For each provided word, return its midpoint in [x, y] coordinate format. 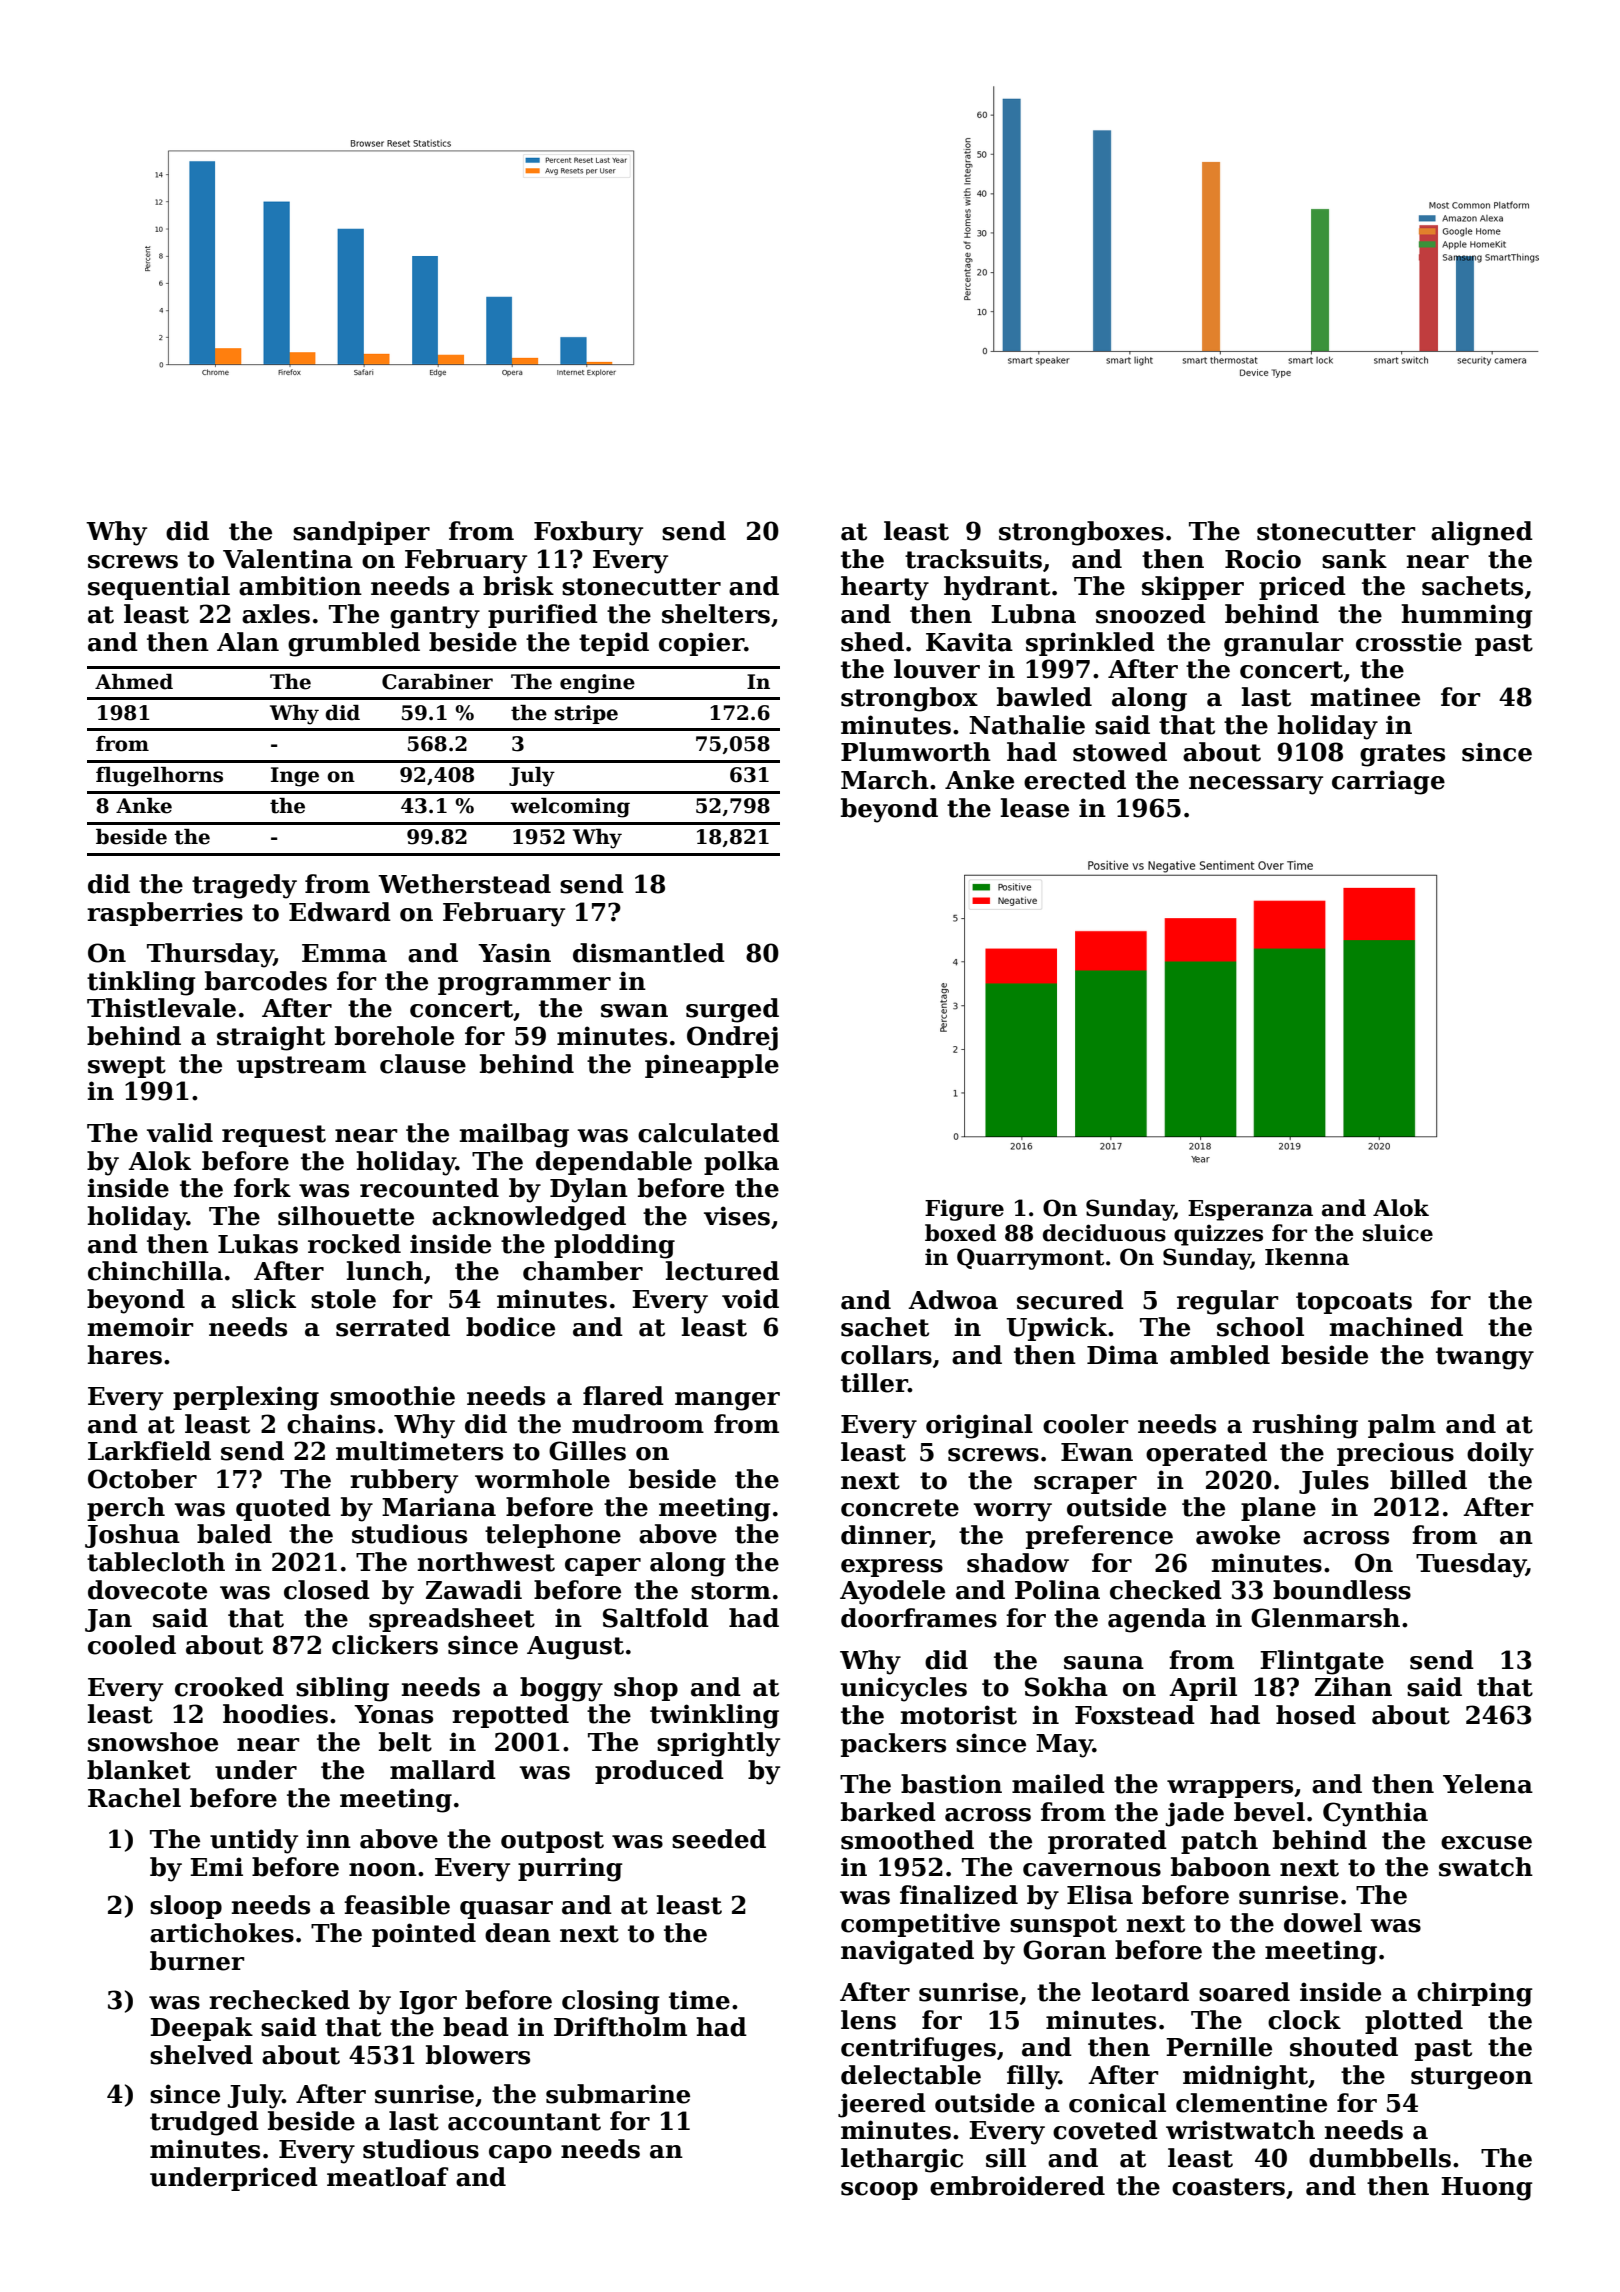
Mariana [439, 1507]
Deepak [201, 2029]
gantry [435, 617]
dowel [1323, 1923]
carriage [1388, 782]
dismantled [649, 953]
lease [1034, 808]
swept [127, 1067]
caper [603, 1567]
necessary [1256, 785]
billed [1428, 1480]
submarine [618, 2094]
